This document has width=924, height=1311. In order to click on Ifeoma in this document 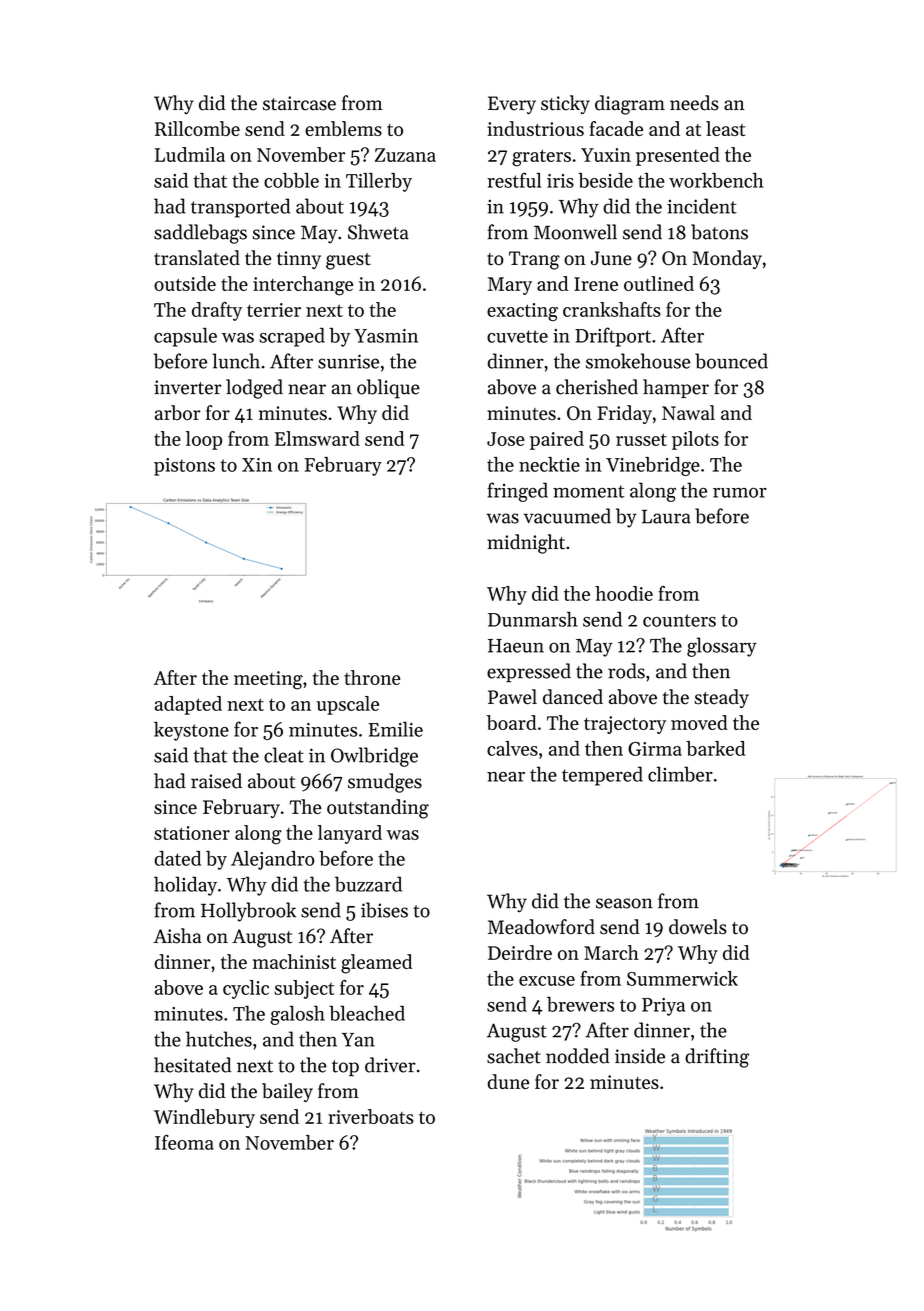, I will do `click(184, 1142)`.
